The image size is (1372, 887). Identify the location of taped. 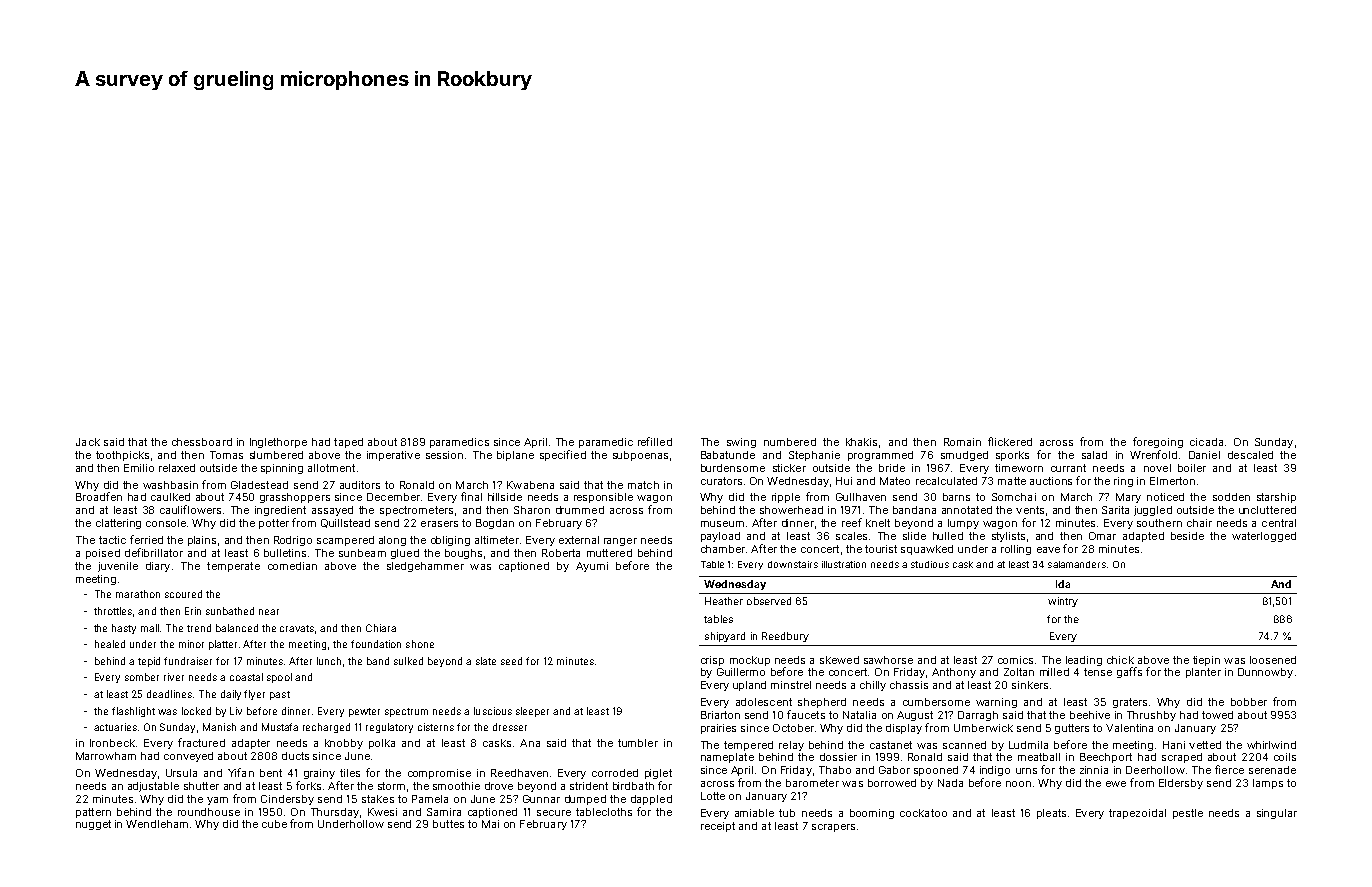
(348, 443).
